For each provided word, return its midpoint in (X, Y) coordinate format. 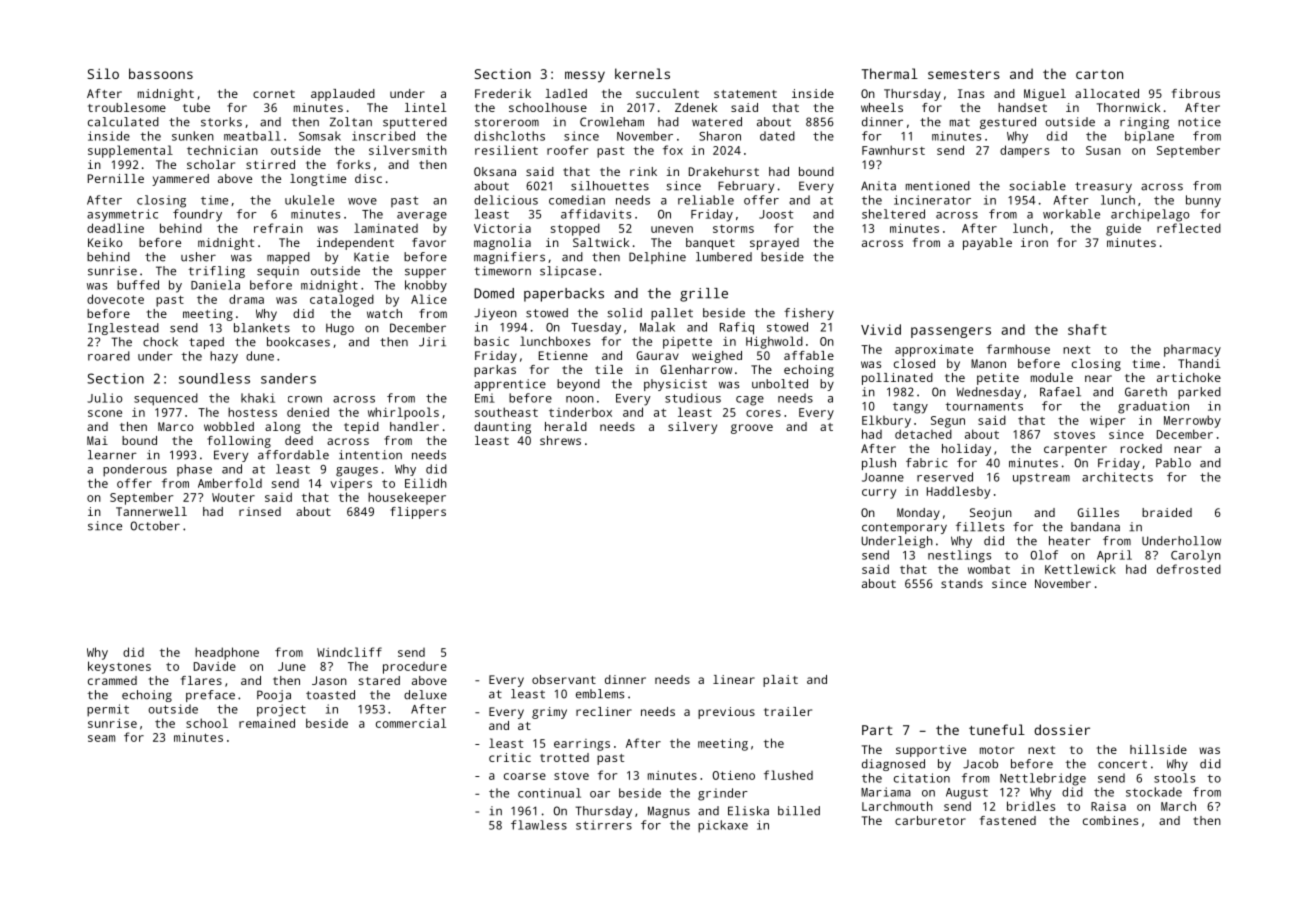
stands (962, 583)
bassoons (161, 73)
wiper (1108, 422)
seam (101, 738)
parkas (495, 371)
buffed (138, 285)
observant (564, 679)
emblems (600, 694)
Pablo (1173, 463)
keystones (119, 667)
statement (745, 94)
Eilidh (426, 483)
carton (1099, 74)
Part (877, 730)
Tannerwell (151, 511)
